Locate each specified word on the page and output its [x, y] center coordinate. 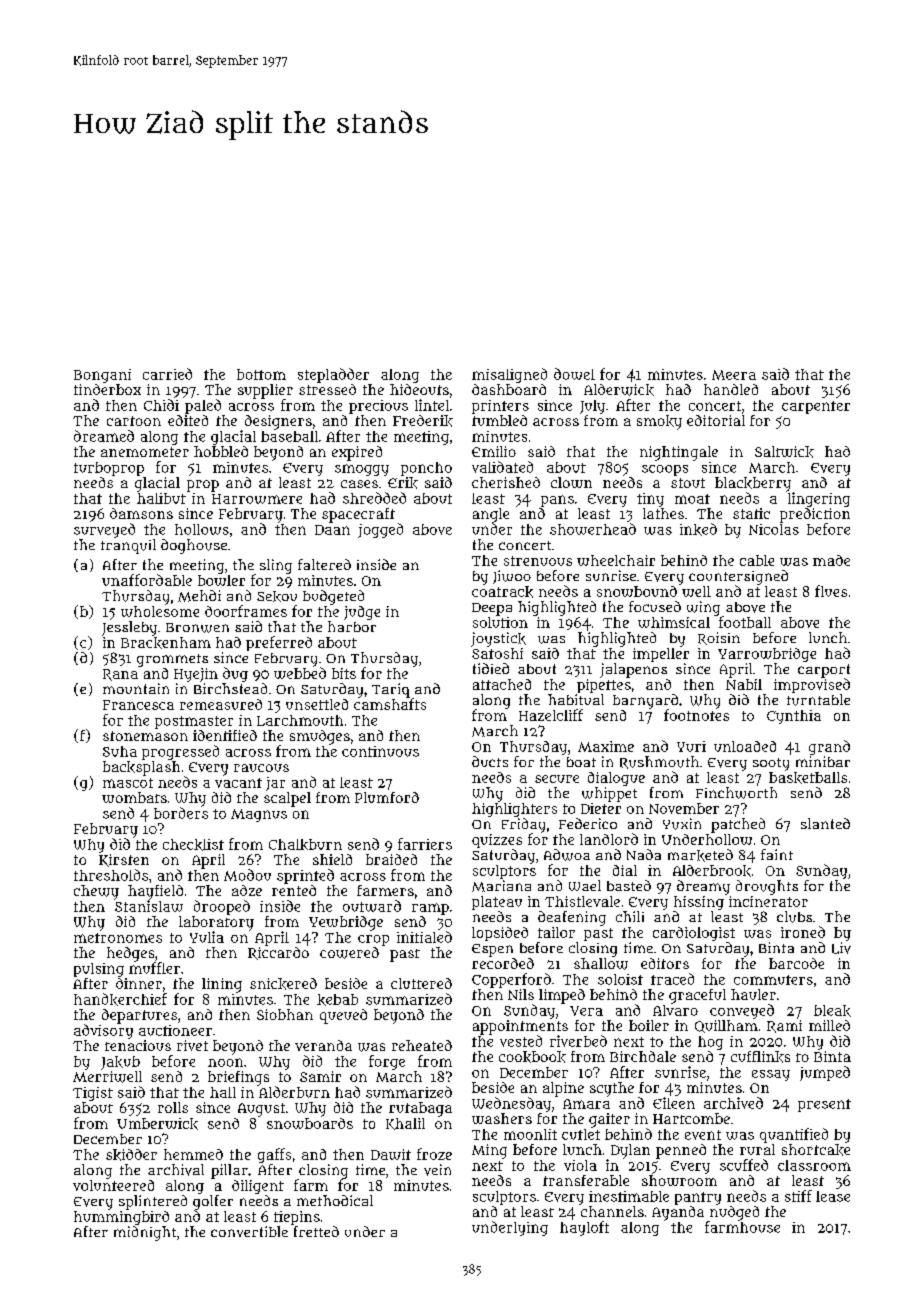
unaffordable [147, 580]
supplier [265, 391]
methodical [335, 1200]
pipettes [604, 686]
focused [655, 606]
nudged [734, 1213]
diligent [258, 1187]
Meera [734, 375]
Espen [492, 950]
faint [777, 854]
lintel [432, 405]
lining [222, 985]
